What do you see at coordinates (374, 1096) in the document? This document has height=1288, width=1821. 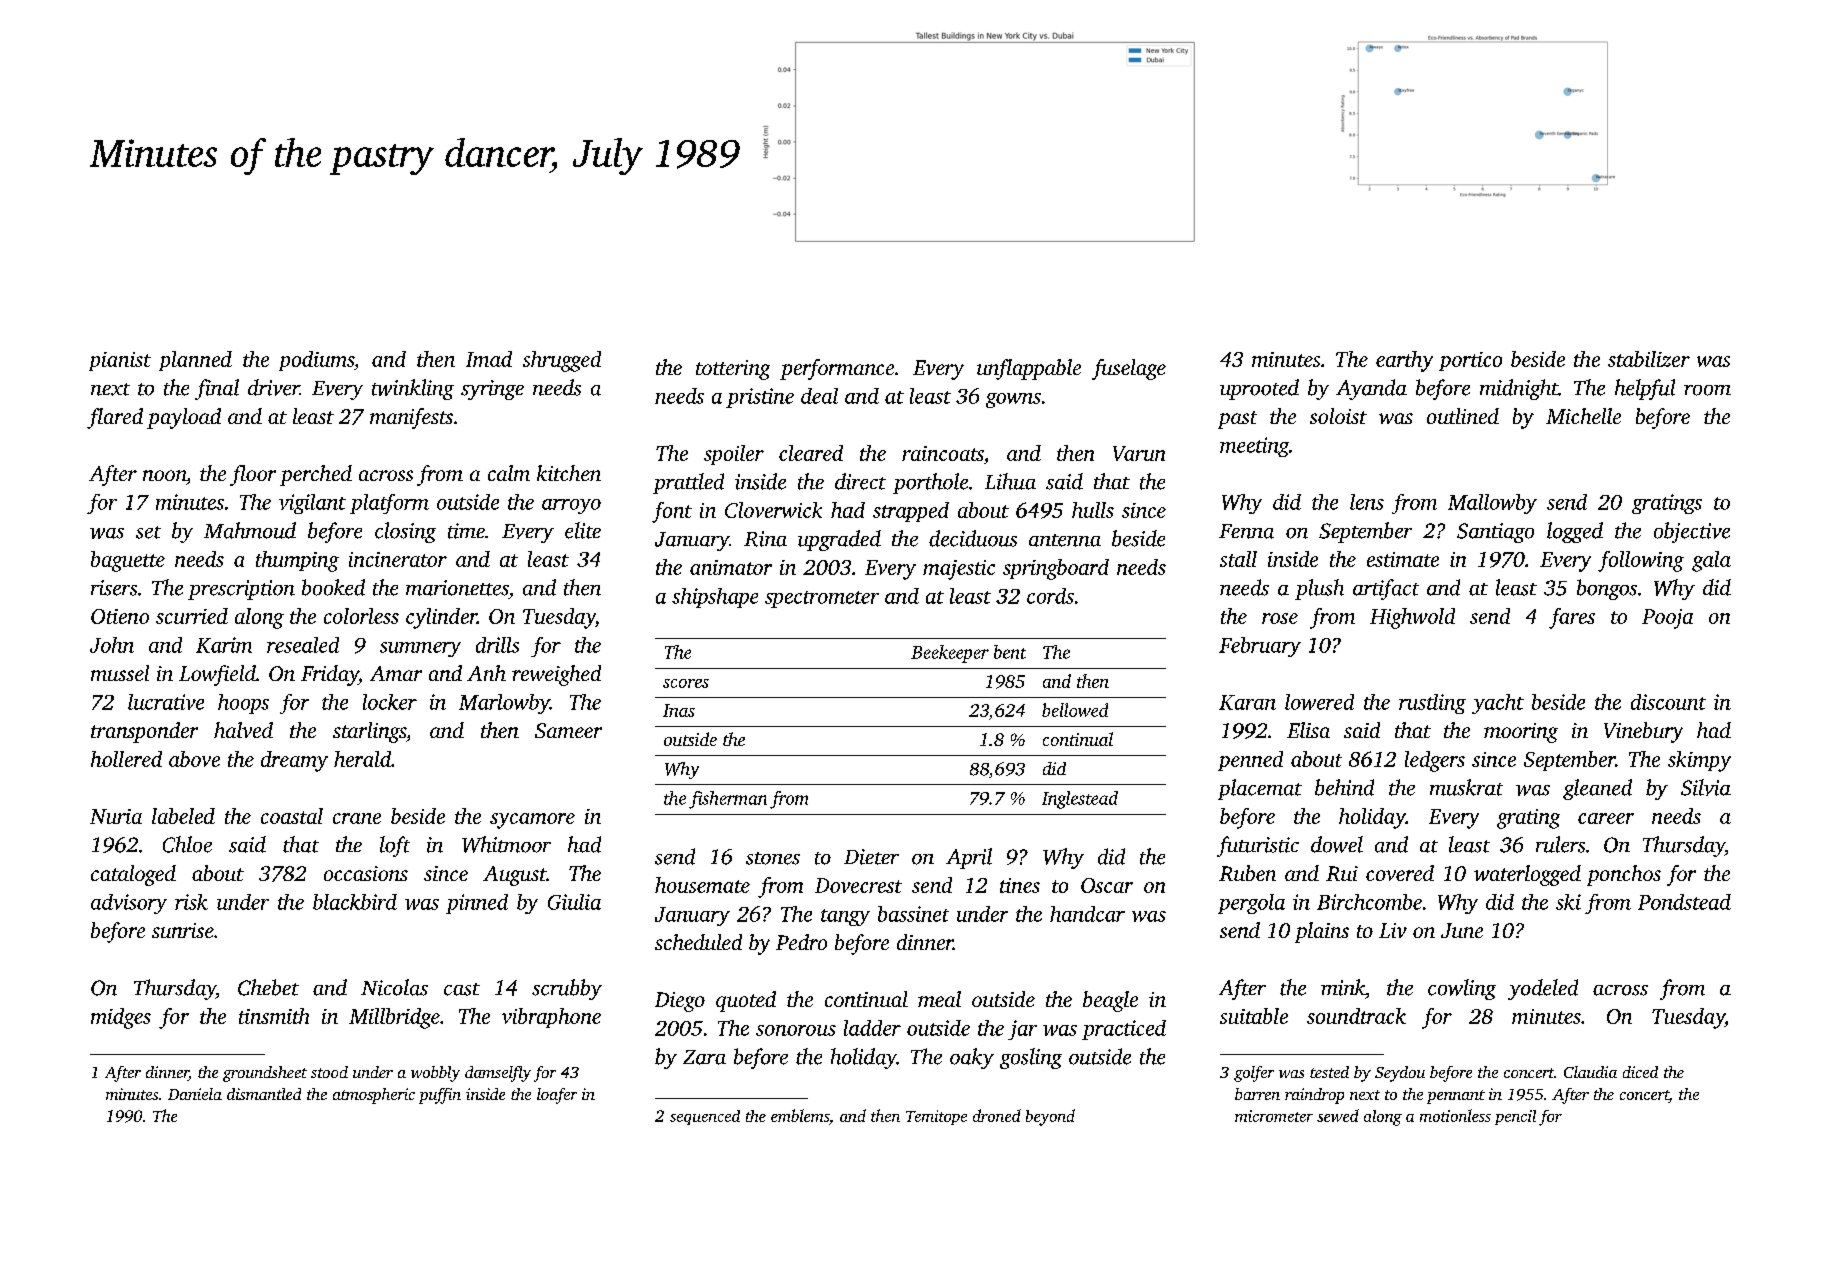 I see `atmospheric` at bounding box center [374, 1096].
